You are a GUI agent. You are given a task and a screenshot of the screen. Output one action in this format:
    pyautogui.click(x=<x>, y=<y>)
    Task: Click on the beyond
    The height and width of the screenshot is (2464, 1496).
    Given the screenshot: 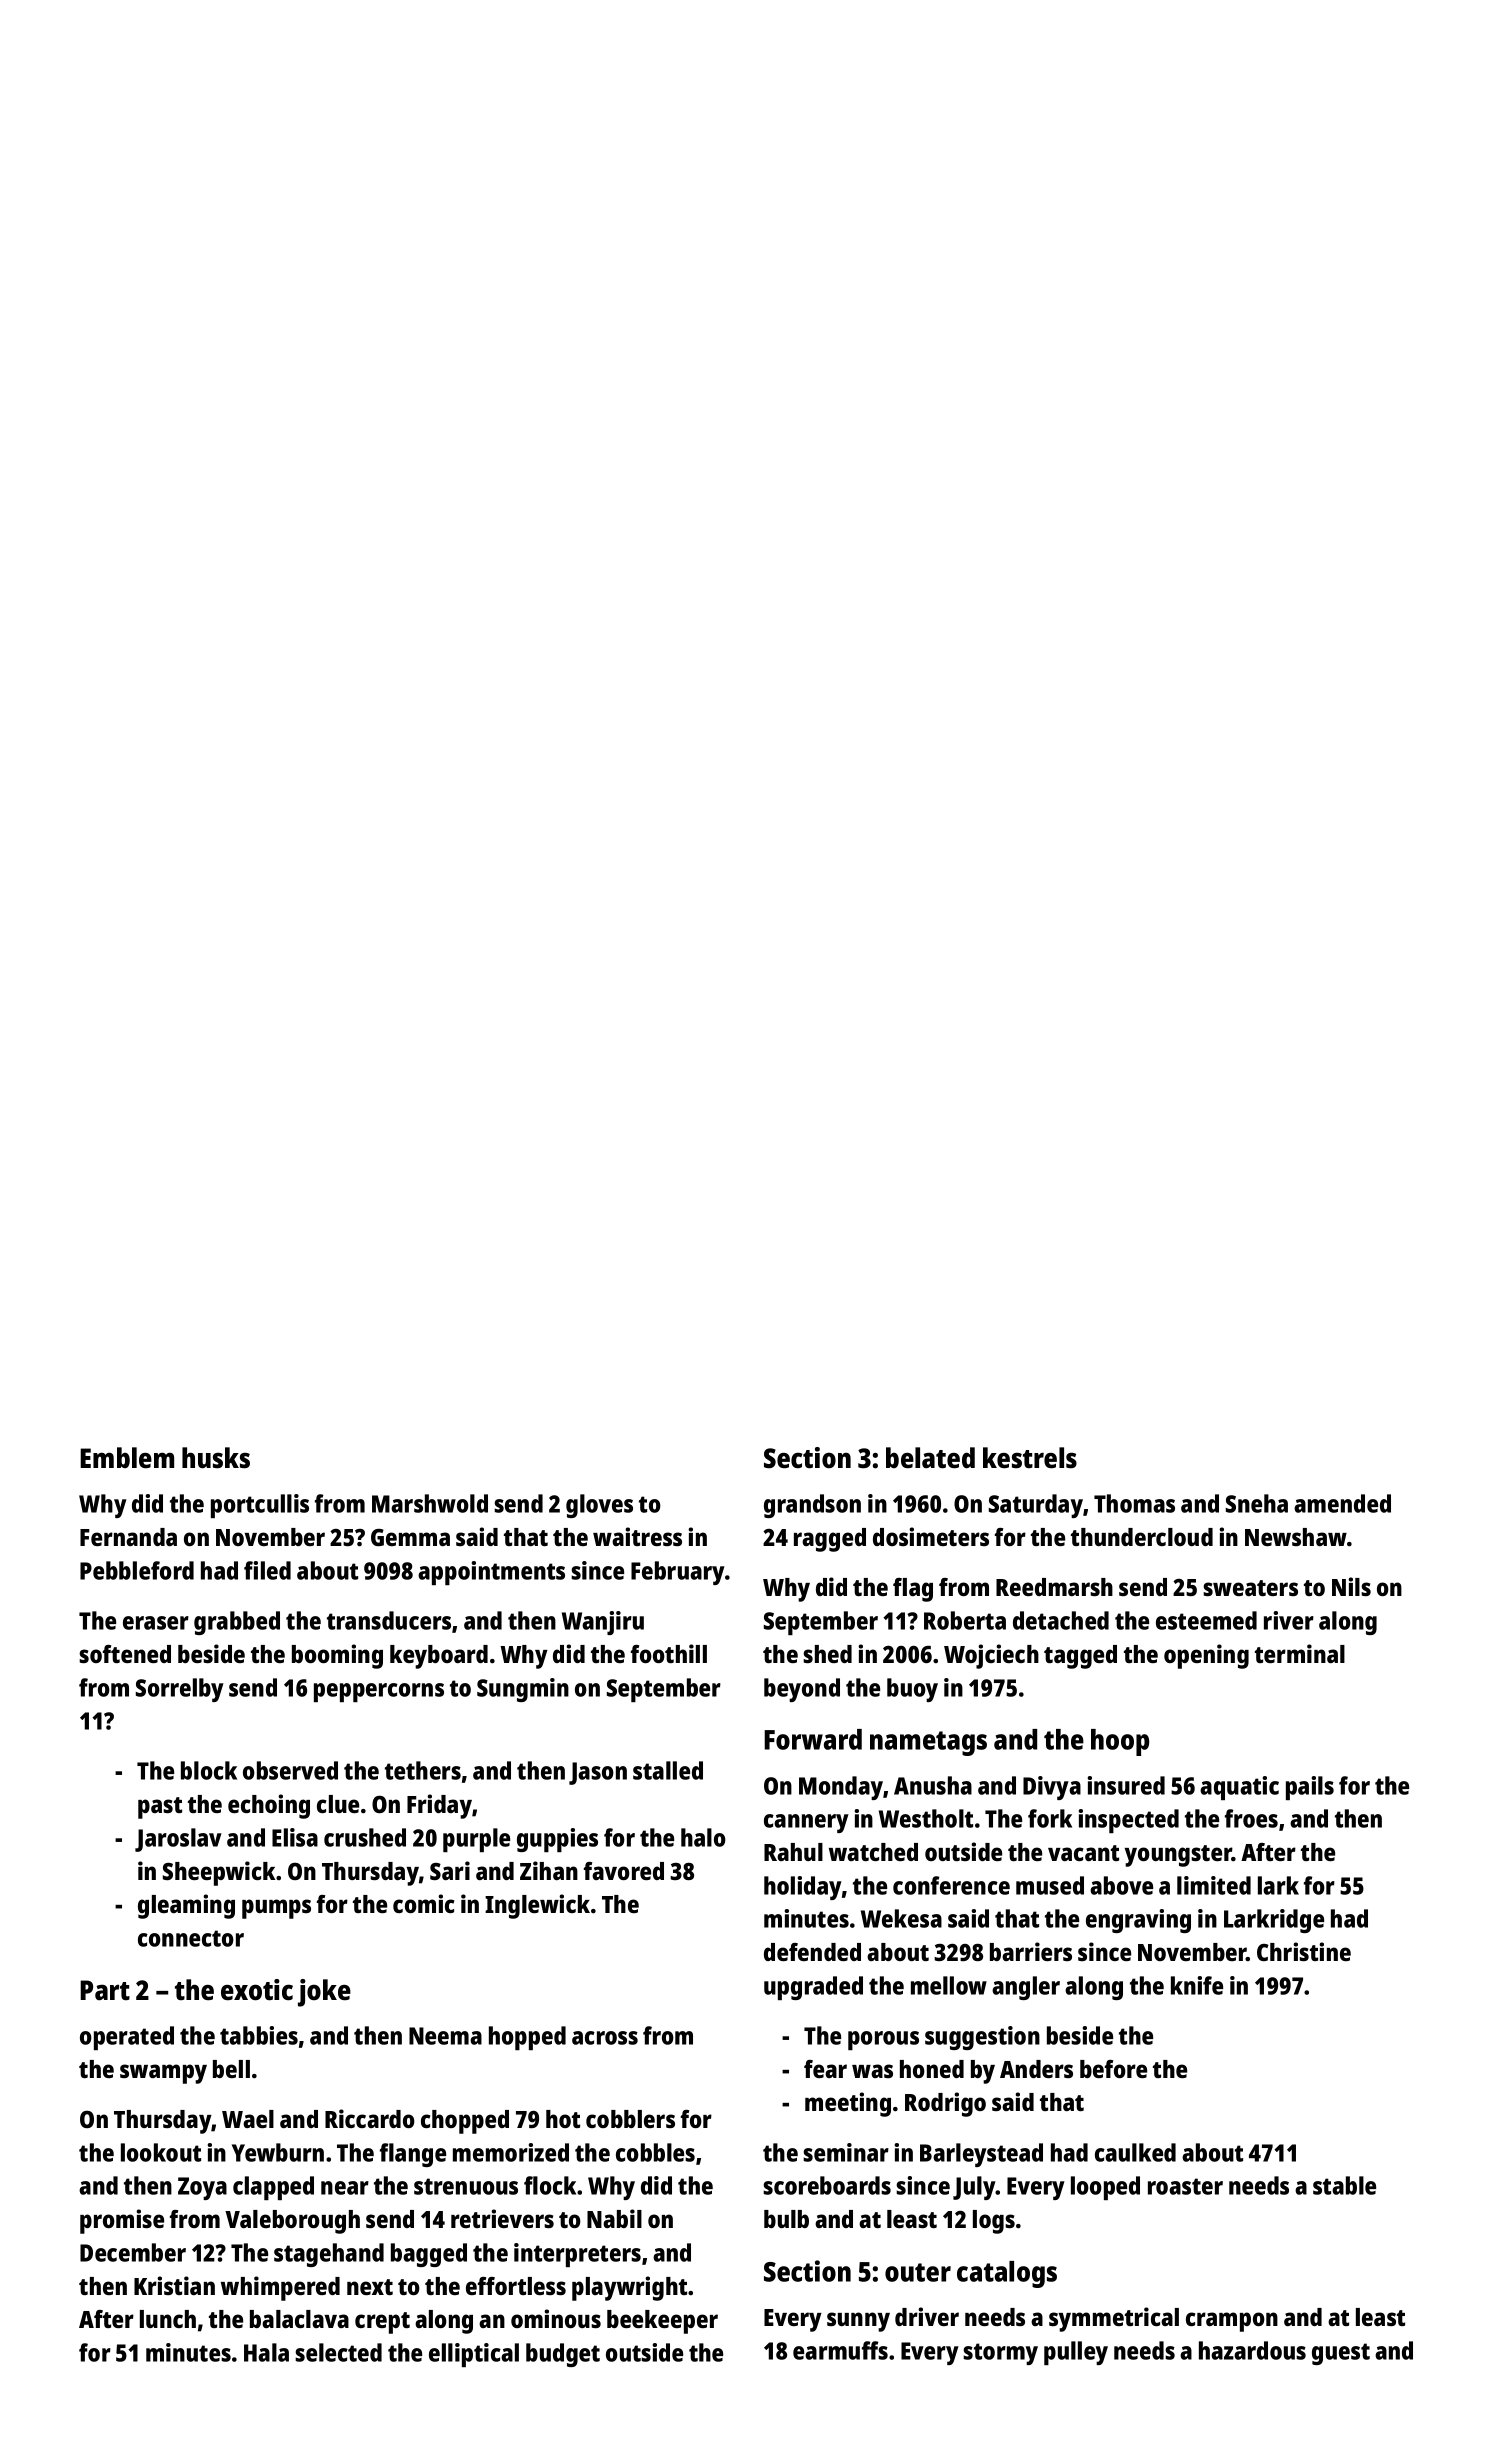 What is the action you would take?
    pyautogui.click(x=802, y=1690)
